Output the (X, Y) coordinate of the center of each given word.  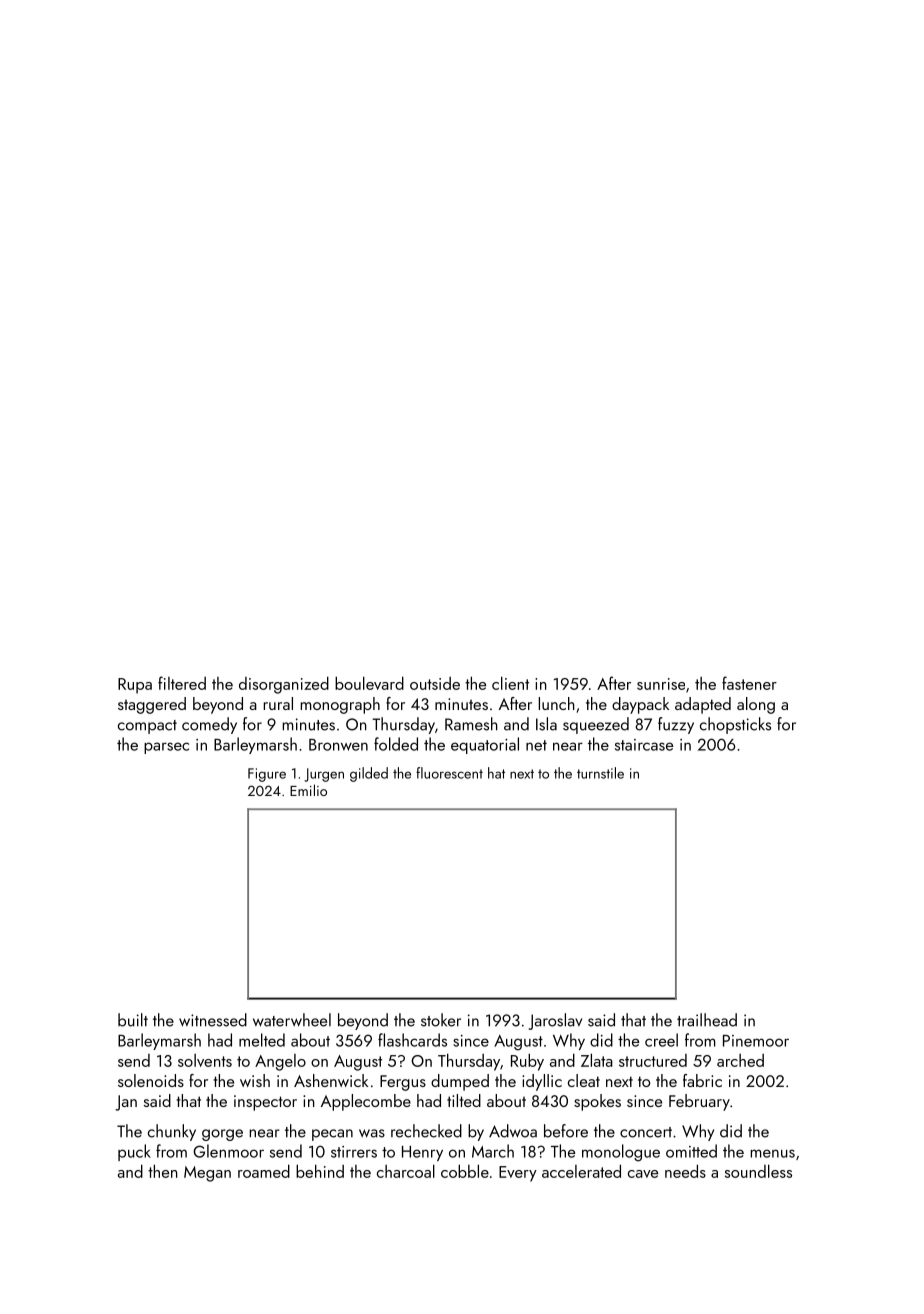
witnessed (213, 1020)
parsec (166, 748)
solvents (205, 1060)
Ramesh (471, 724)
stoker (441, 1020)
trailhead (707, 1020)
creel (661, 1040)
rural (278, 703)
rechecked (426, 1131)
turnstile (600, 773)
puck (134, 1152)
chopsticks (735, 725)
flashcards (412, 1040)
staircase (644, 745)
